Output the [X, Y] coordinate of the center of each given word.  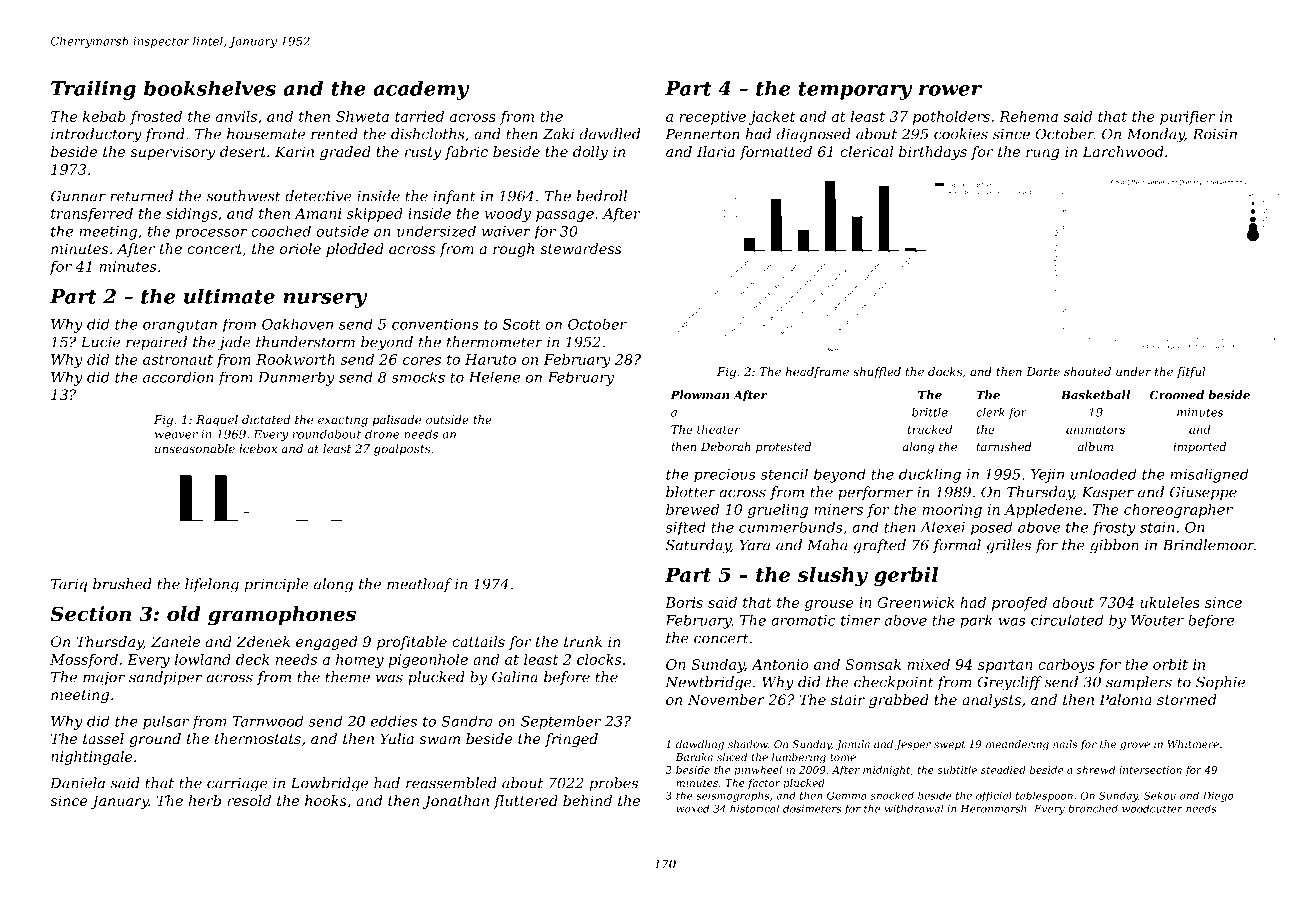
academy [421, 90]
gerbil [906, 576]
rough [513, 250]
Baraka [694, 757]
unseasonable [195, 448]
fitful [1191, 373]
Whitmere [1193, 744]
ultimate [229, 296]
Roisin [1215, 134]
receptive [712, 118]
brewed [692, 509]
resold [249, 800]
